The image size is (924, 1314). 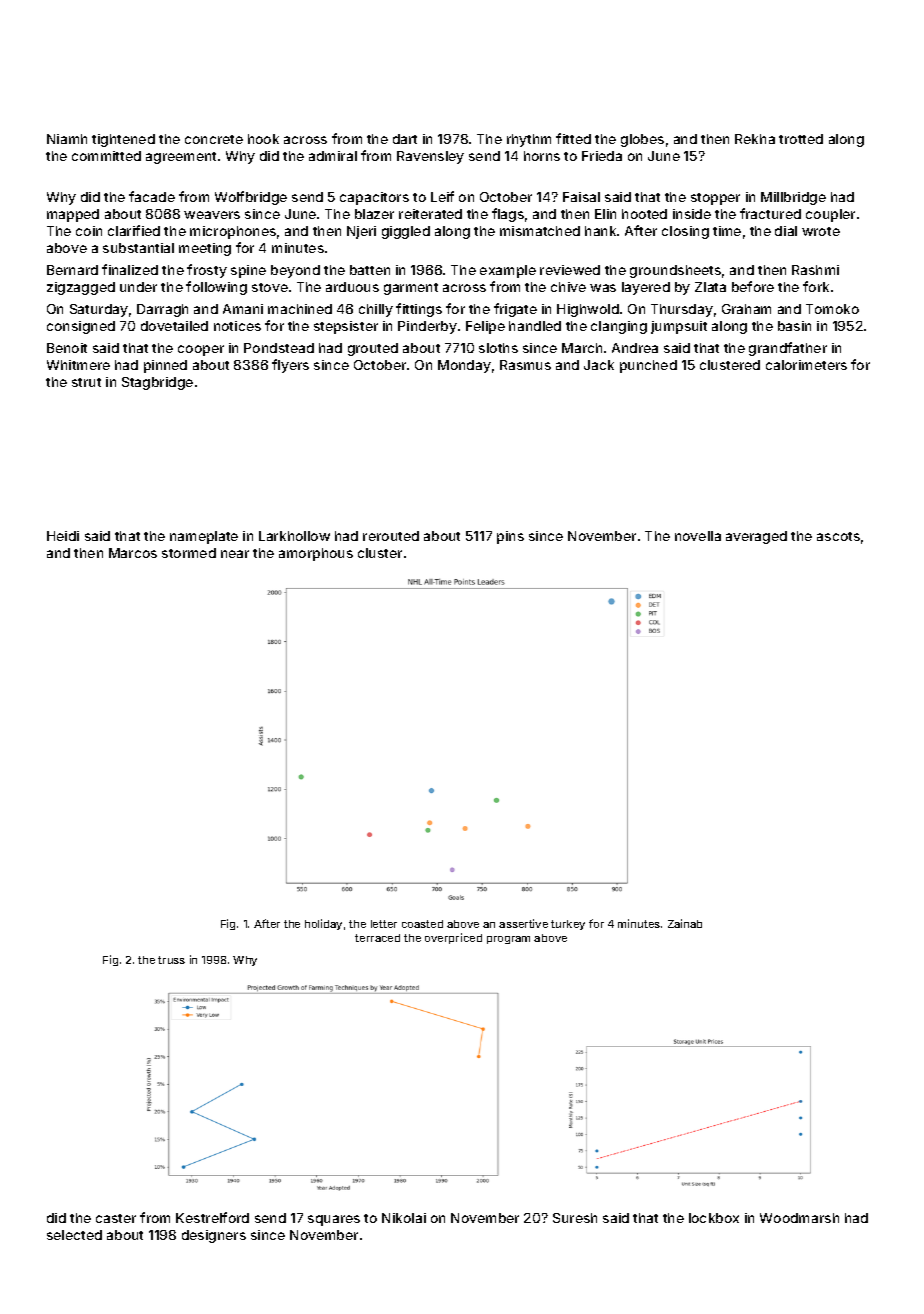 What do you see at coordinates (86, 382) in the page?
I see `strut` at bounding box center [86, 382].
